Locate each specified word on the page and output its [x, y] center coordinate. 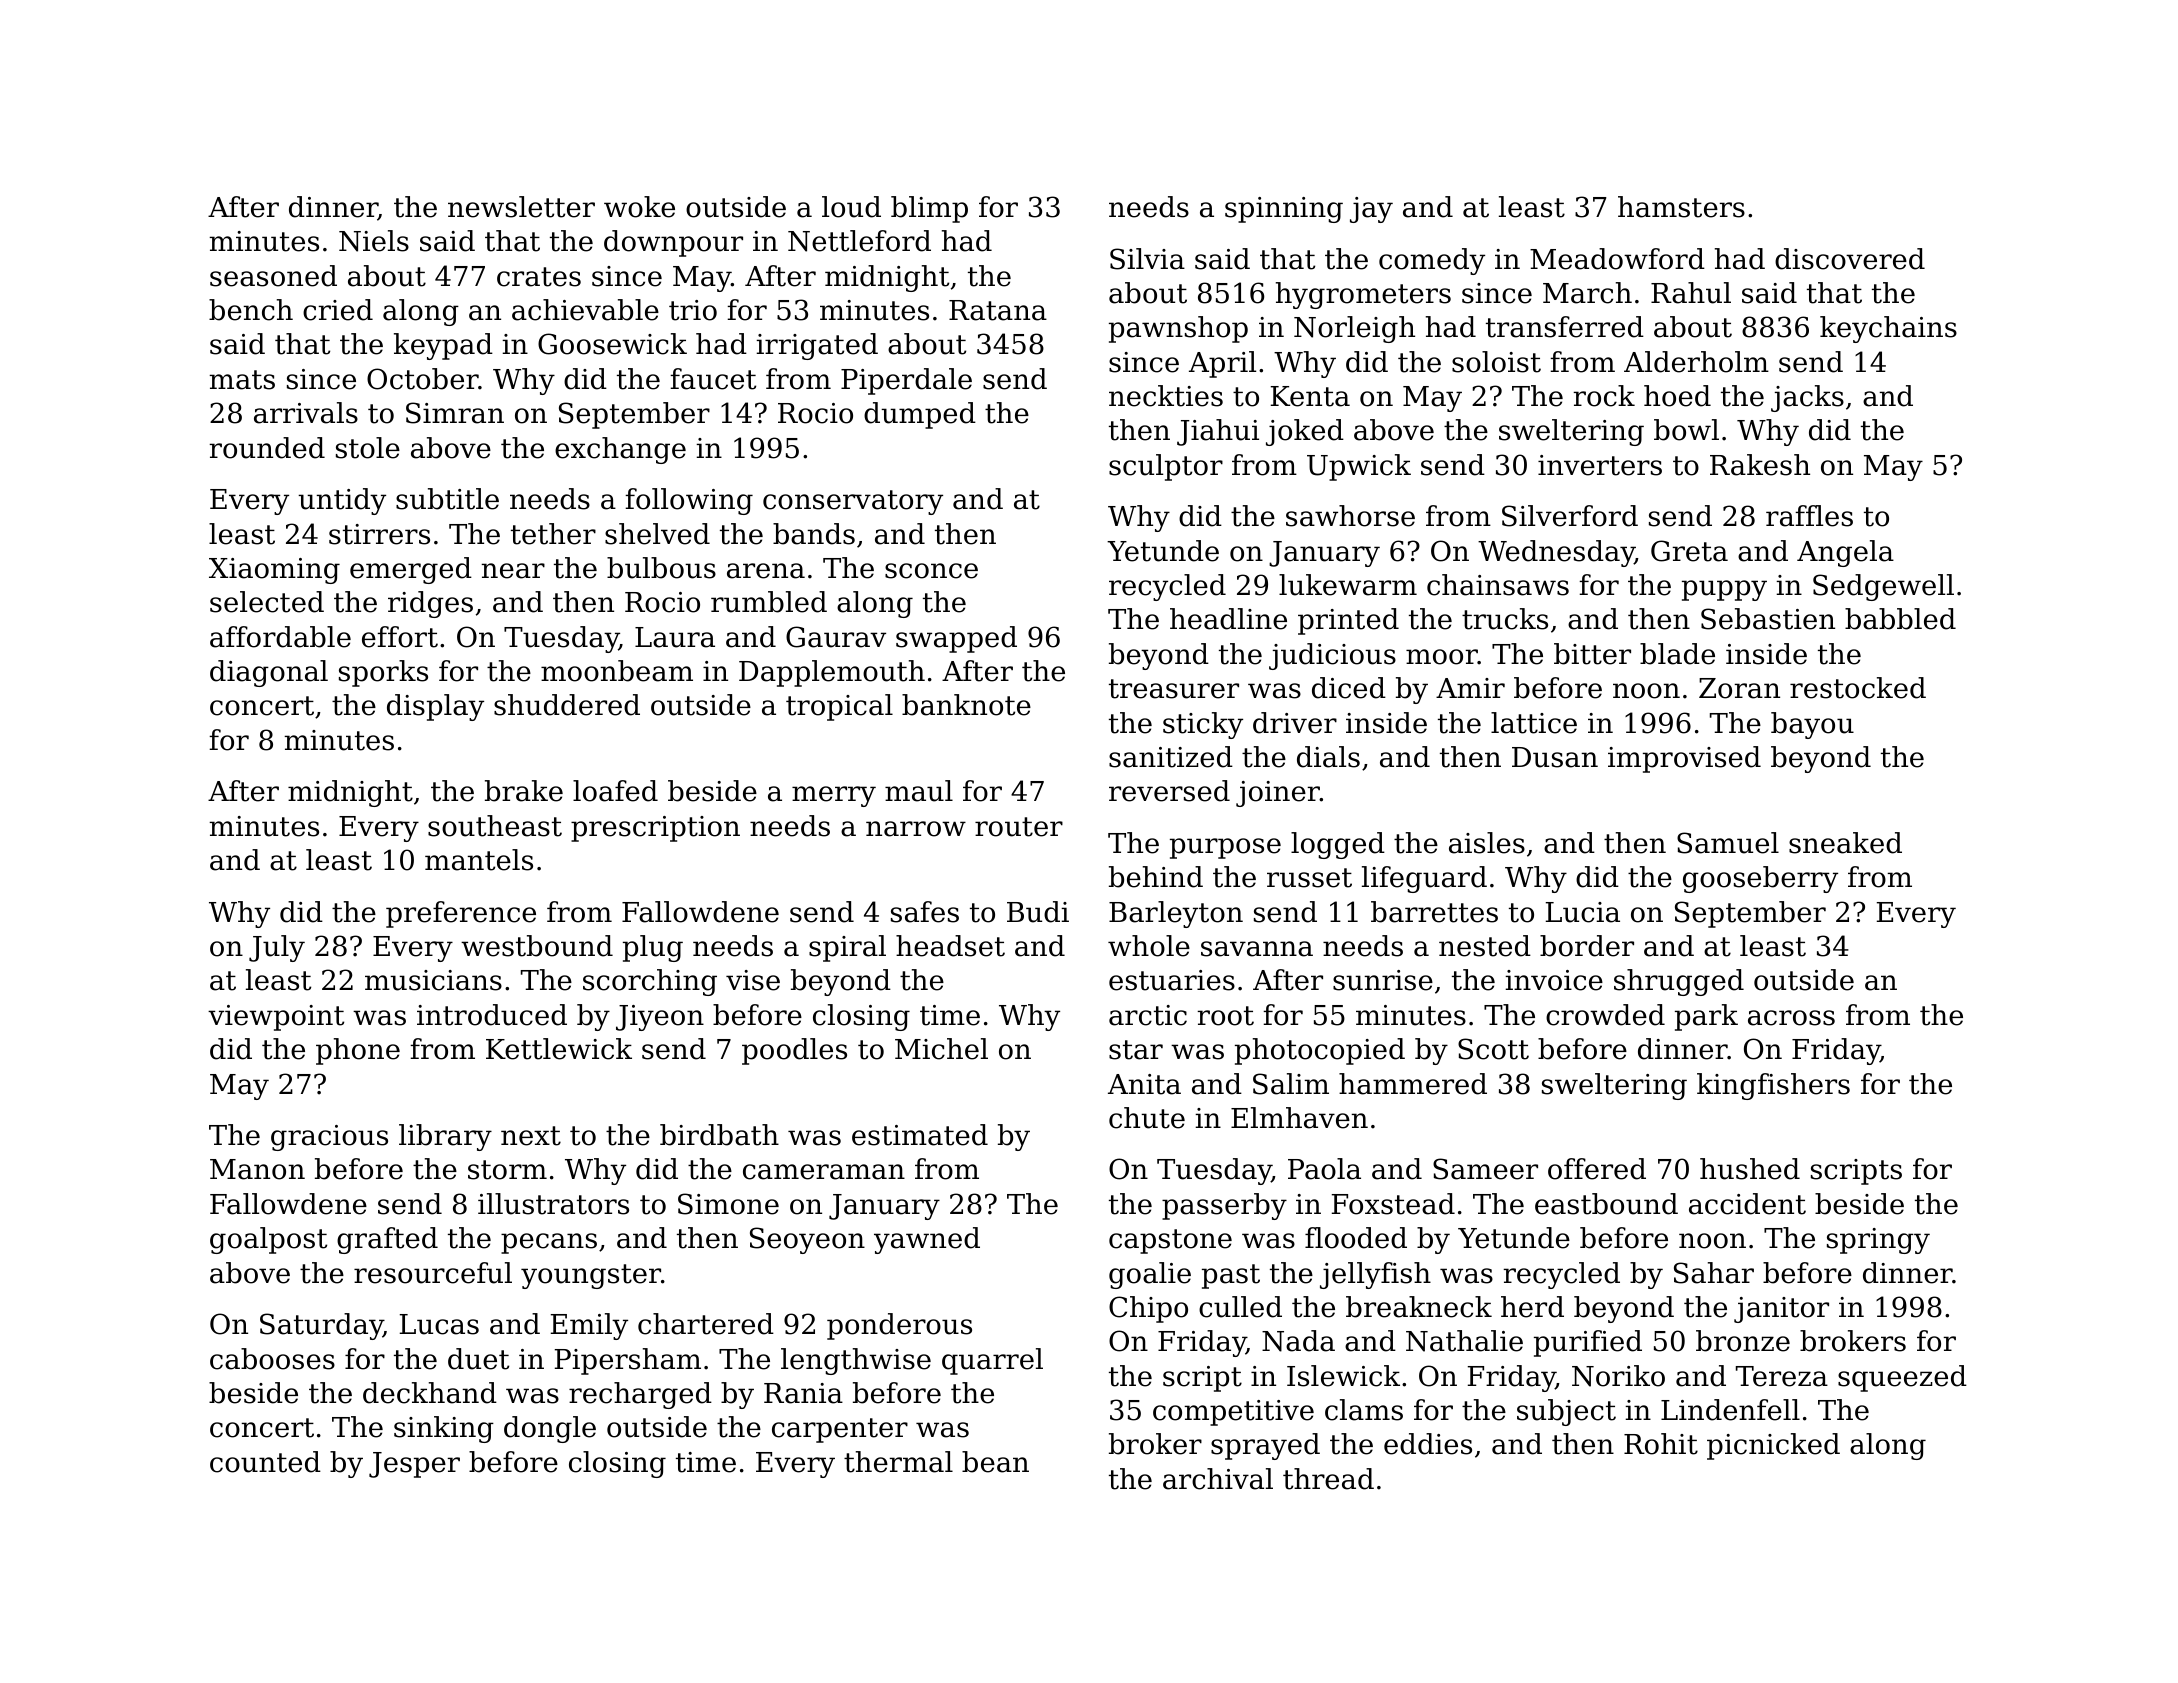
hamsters [1681, 207]
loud [851, 207]
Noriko [1618, 1376]
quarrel [992, 1361]
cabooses [272, 1359]
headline [1228, 619]
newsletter [521, 207]
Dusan [1555, 757]
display [435, 707]
